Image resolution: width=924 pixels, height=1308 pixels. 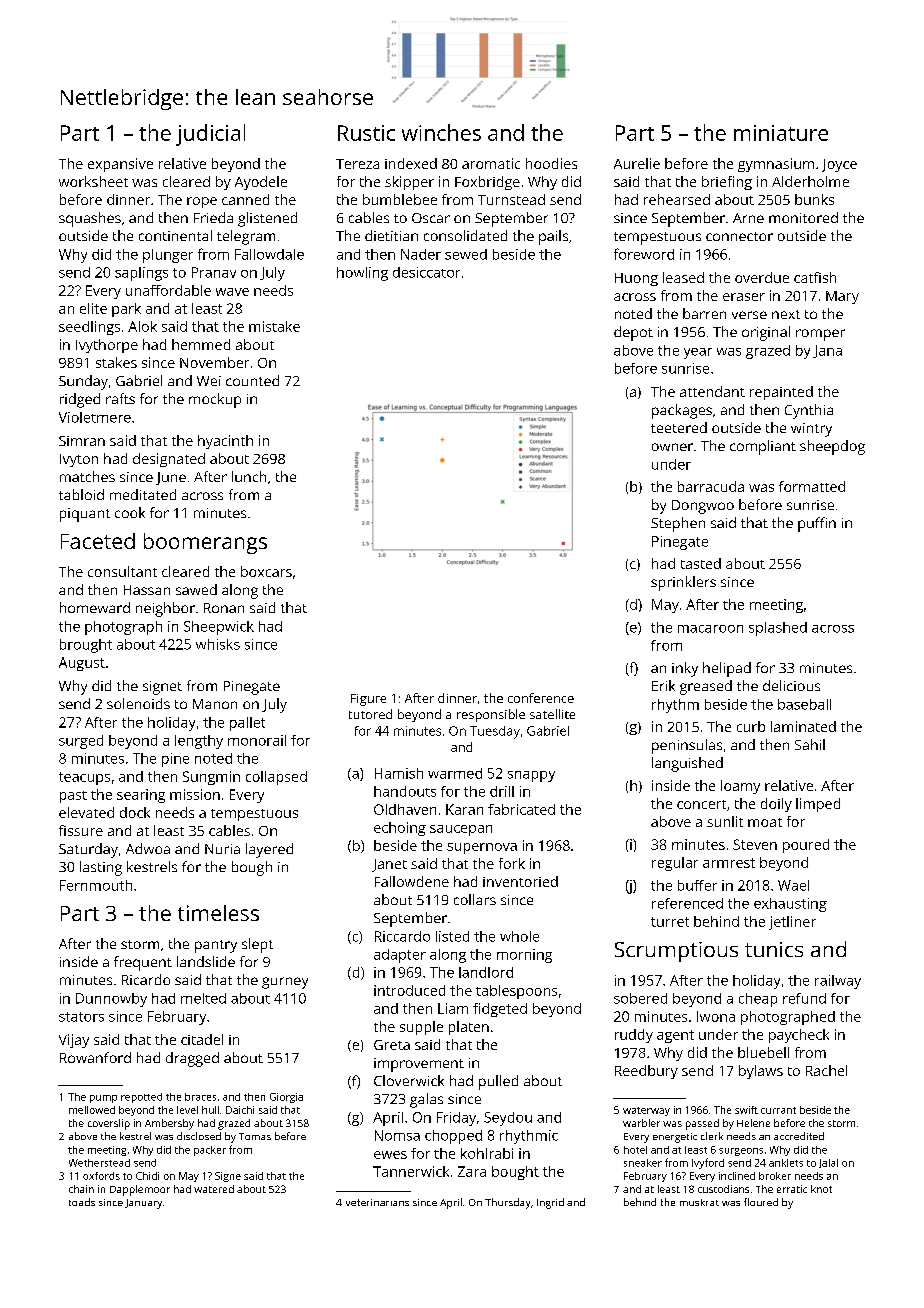 I want to click on miniature, so click(x=781, y=133).
